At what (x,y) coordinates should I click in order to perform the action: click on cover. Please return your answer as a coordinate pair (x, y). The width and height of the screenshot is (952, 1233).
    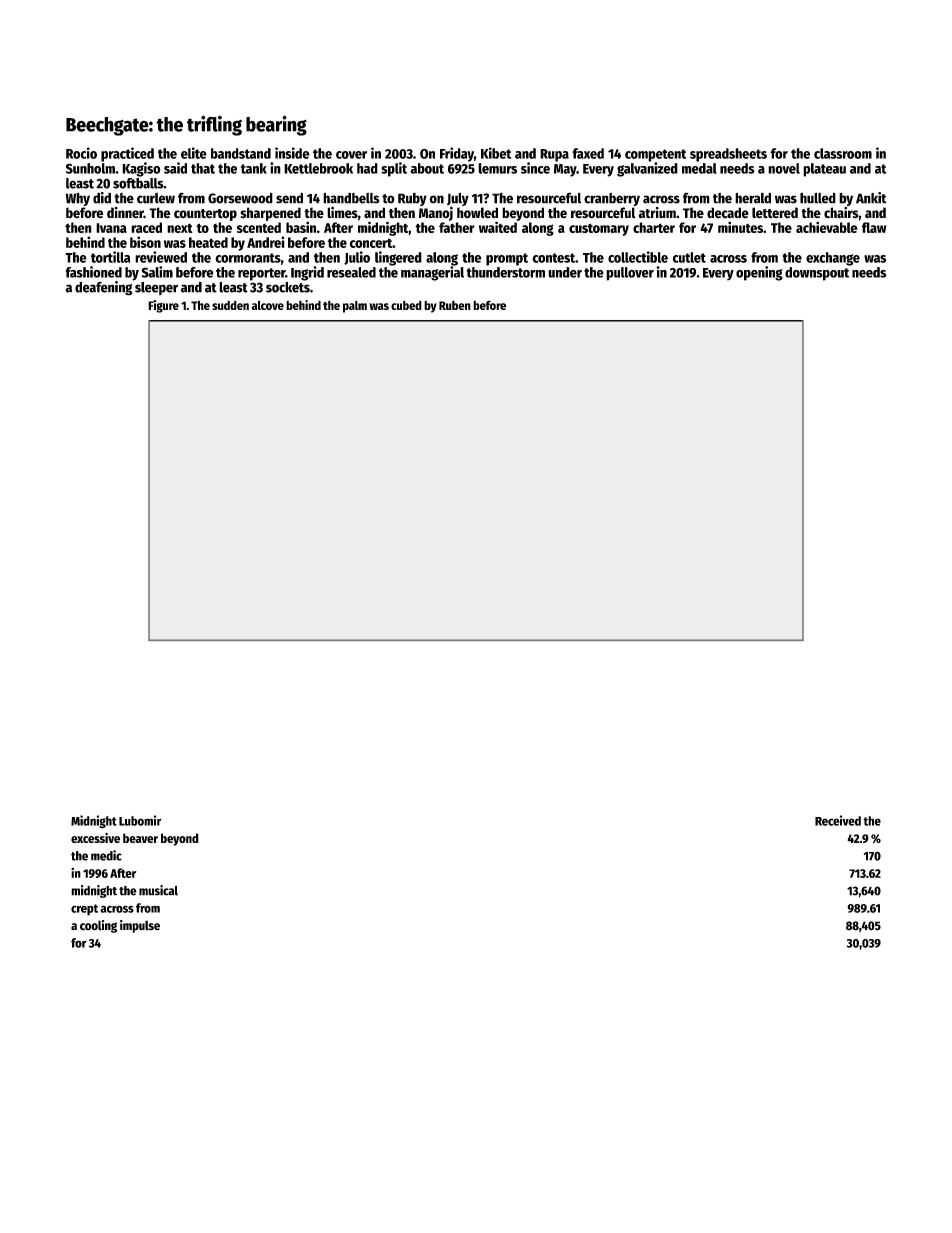
    Looking at the image, I should click on (351, 155).
